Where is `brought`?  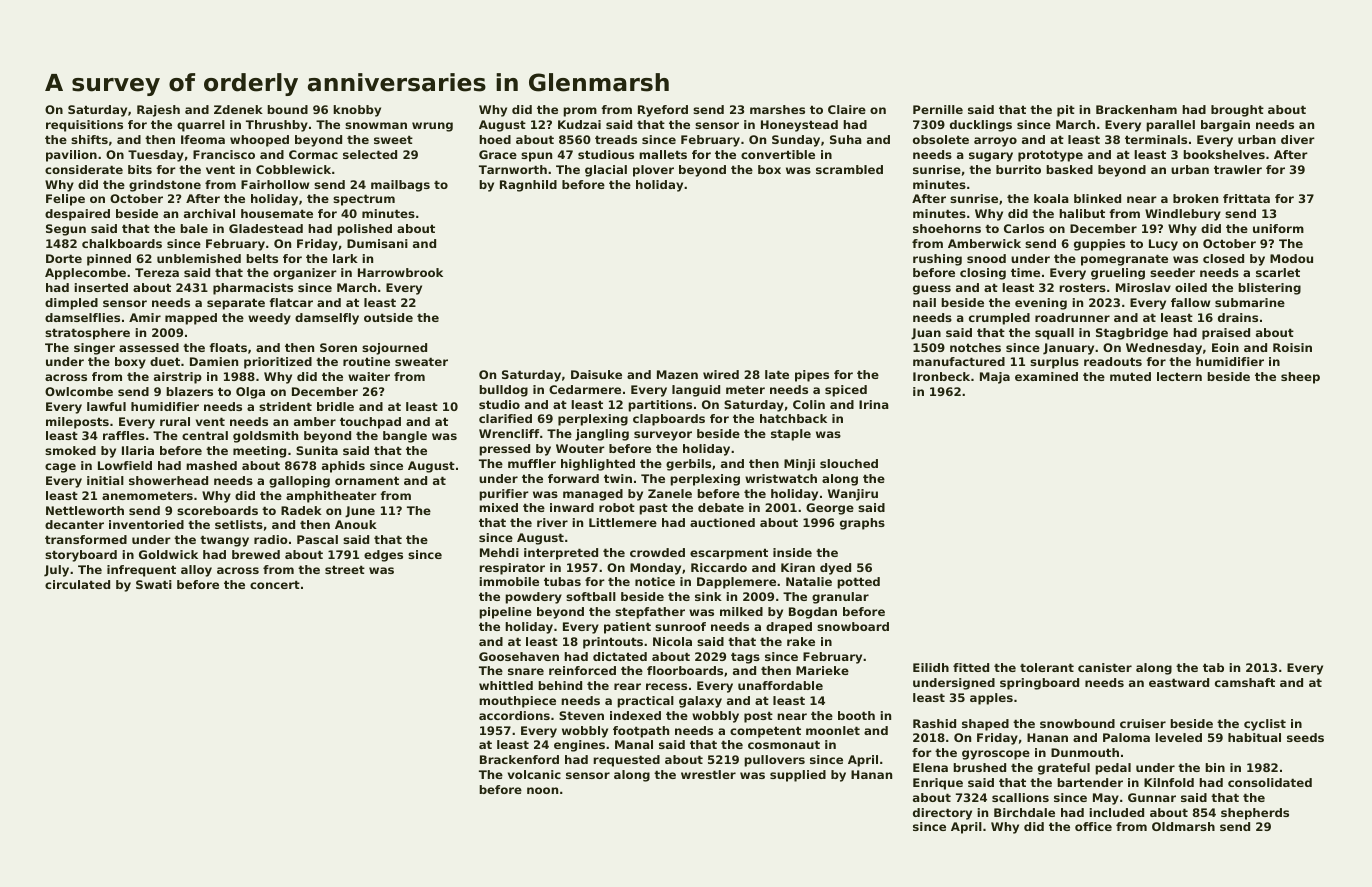
brought is located at coordinates (1237, 111).
